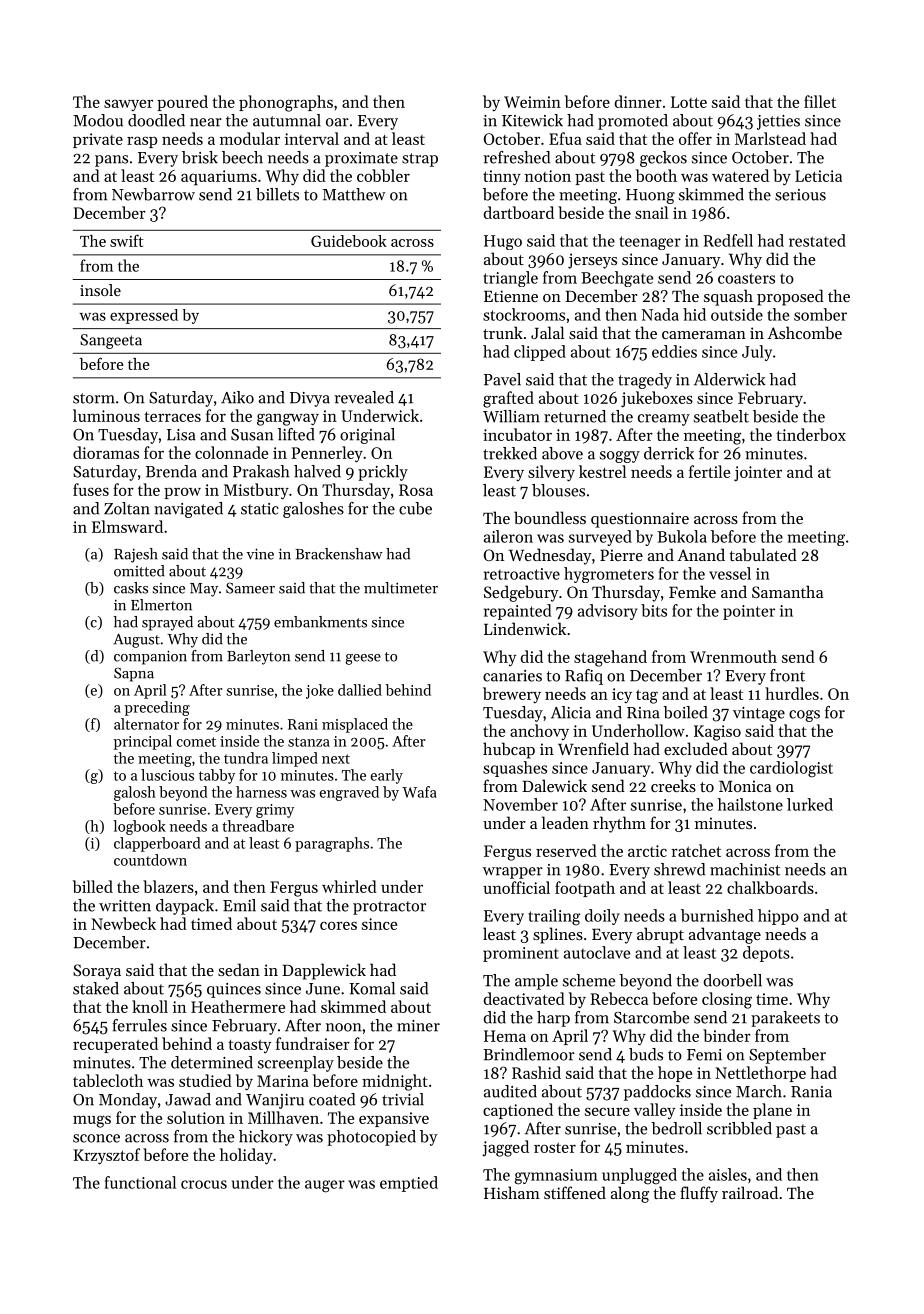 This page has width=924, height=1314. I want to click on Hisham, so click(512, 1192).
